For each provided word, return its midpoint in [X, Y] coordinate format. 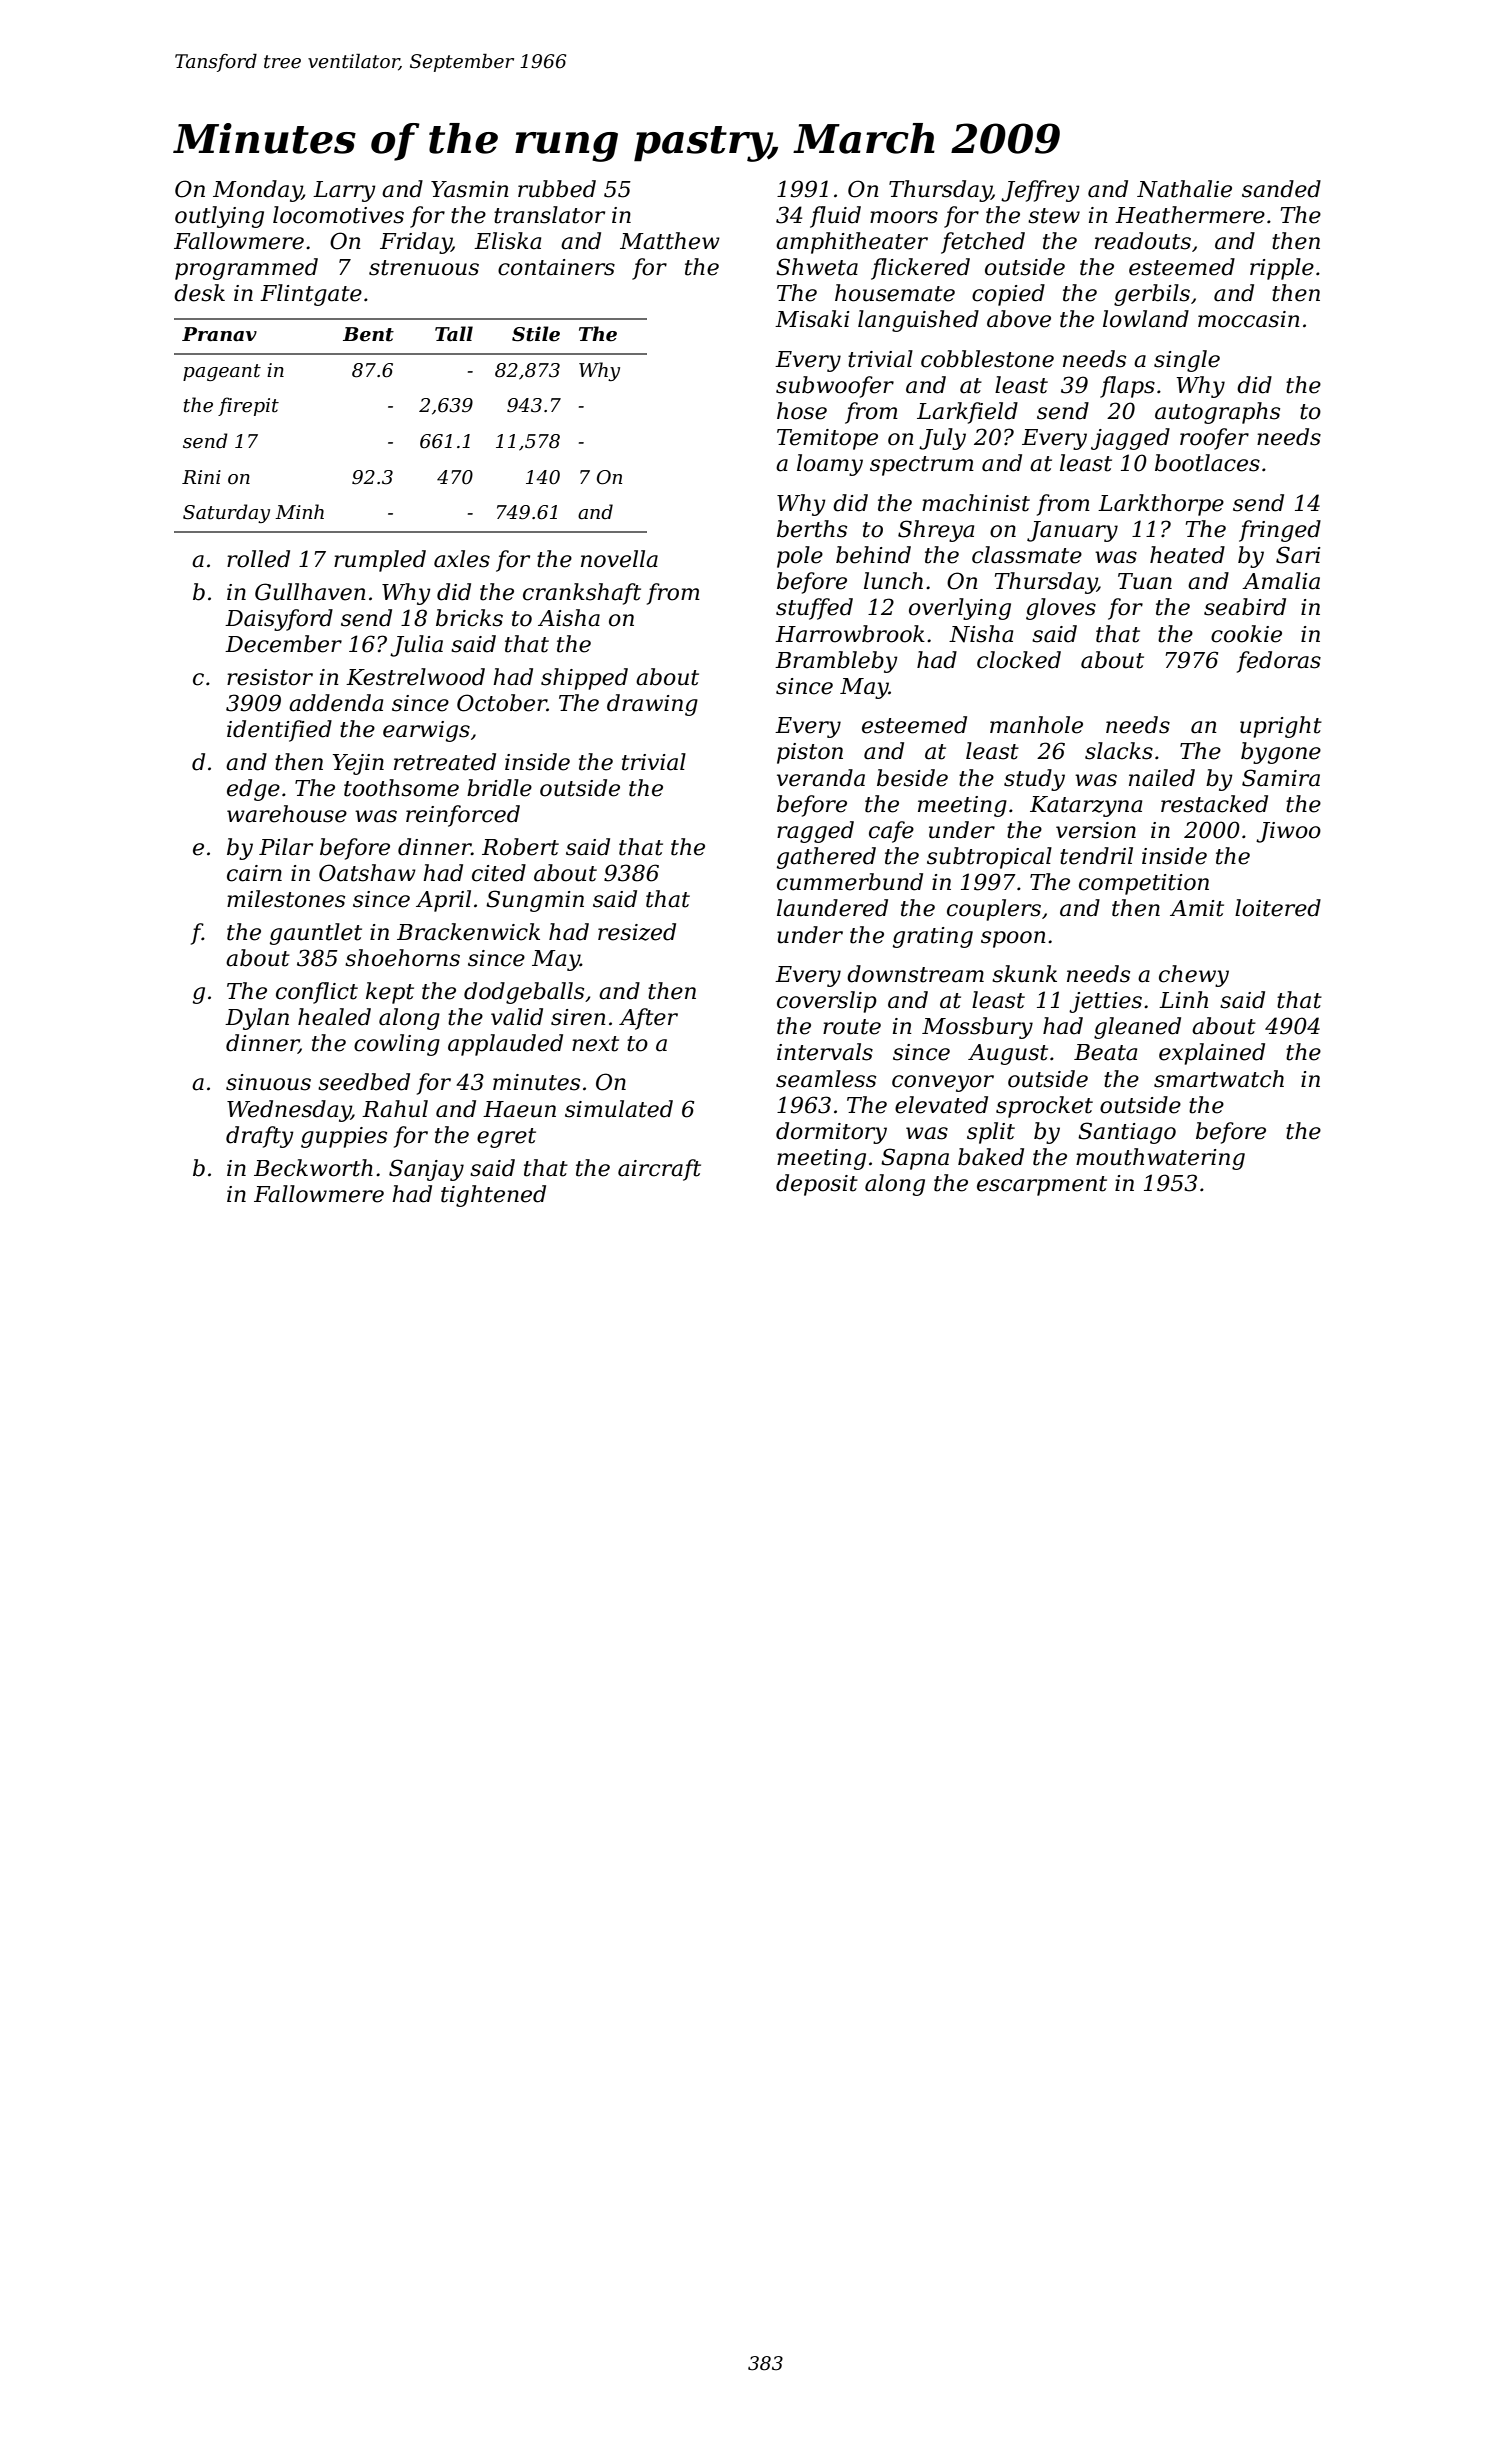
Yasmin [470, 189]
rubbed [557, 189]
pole [800, 557]
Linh [1183, 999]
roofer [1214, 439]
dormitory [831, 1133]
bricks [469, 618]
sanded [1281, 189]
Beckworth [313, 1168]
